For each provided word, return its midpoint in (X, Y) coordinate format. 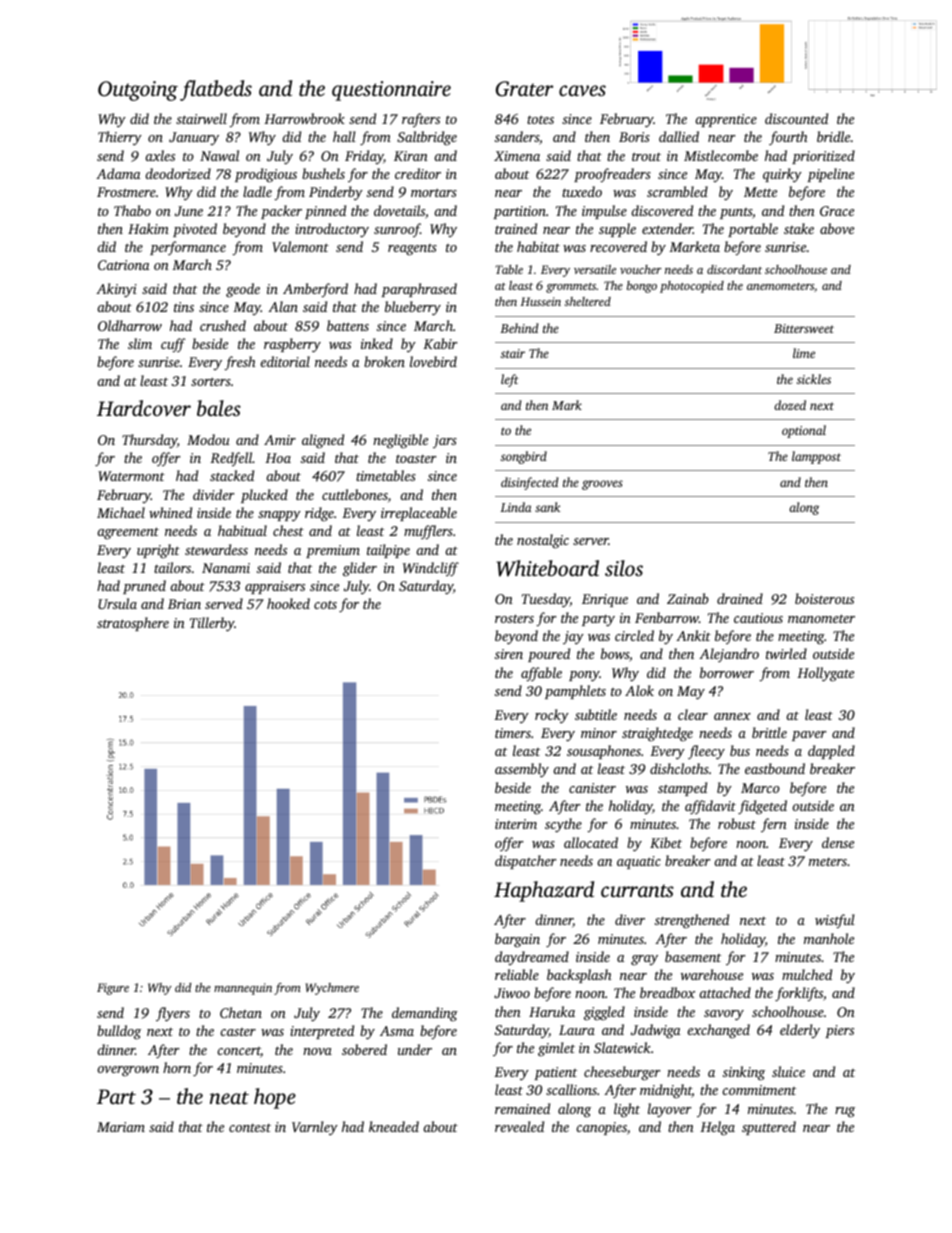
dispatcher (526, 862)
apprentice (726, 120)
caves (582, 90)
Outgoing (138, 91)
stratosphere (133, 624)
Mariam (121, 1127)
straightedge (657, 734)
